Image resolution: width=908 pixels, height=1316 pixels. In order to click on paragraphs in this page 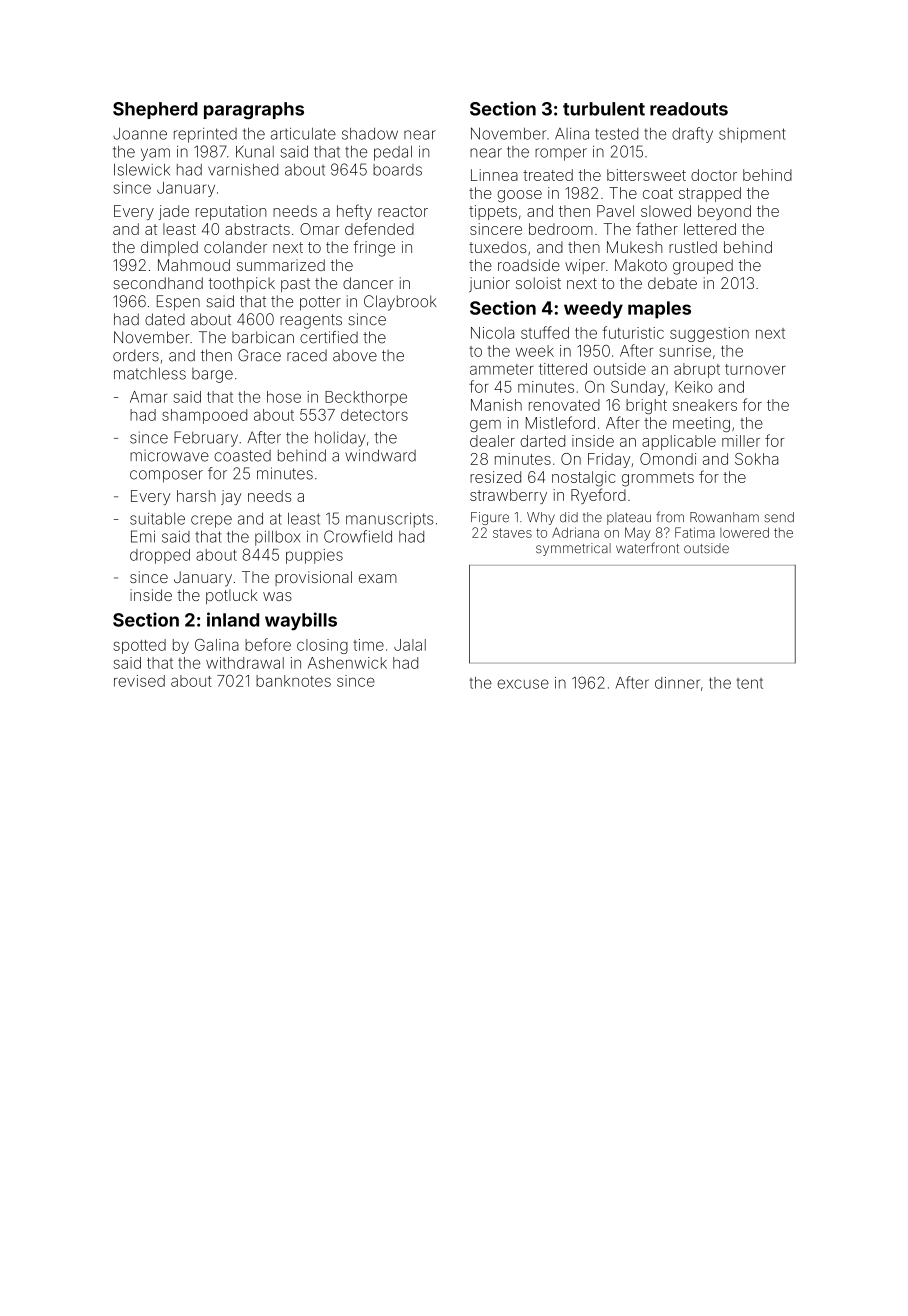, I will do `click(254, 111)`.
